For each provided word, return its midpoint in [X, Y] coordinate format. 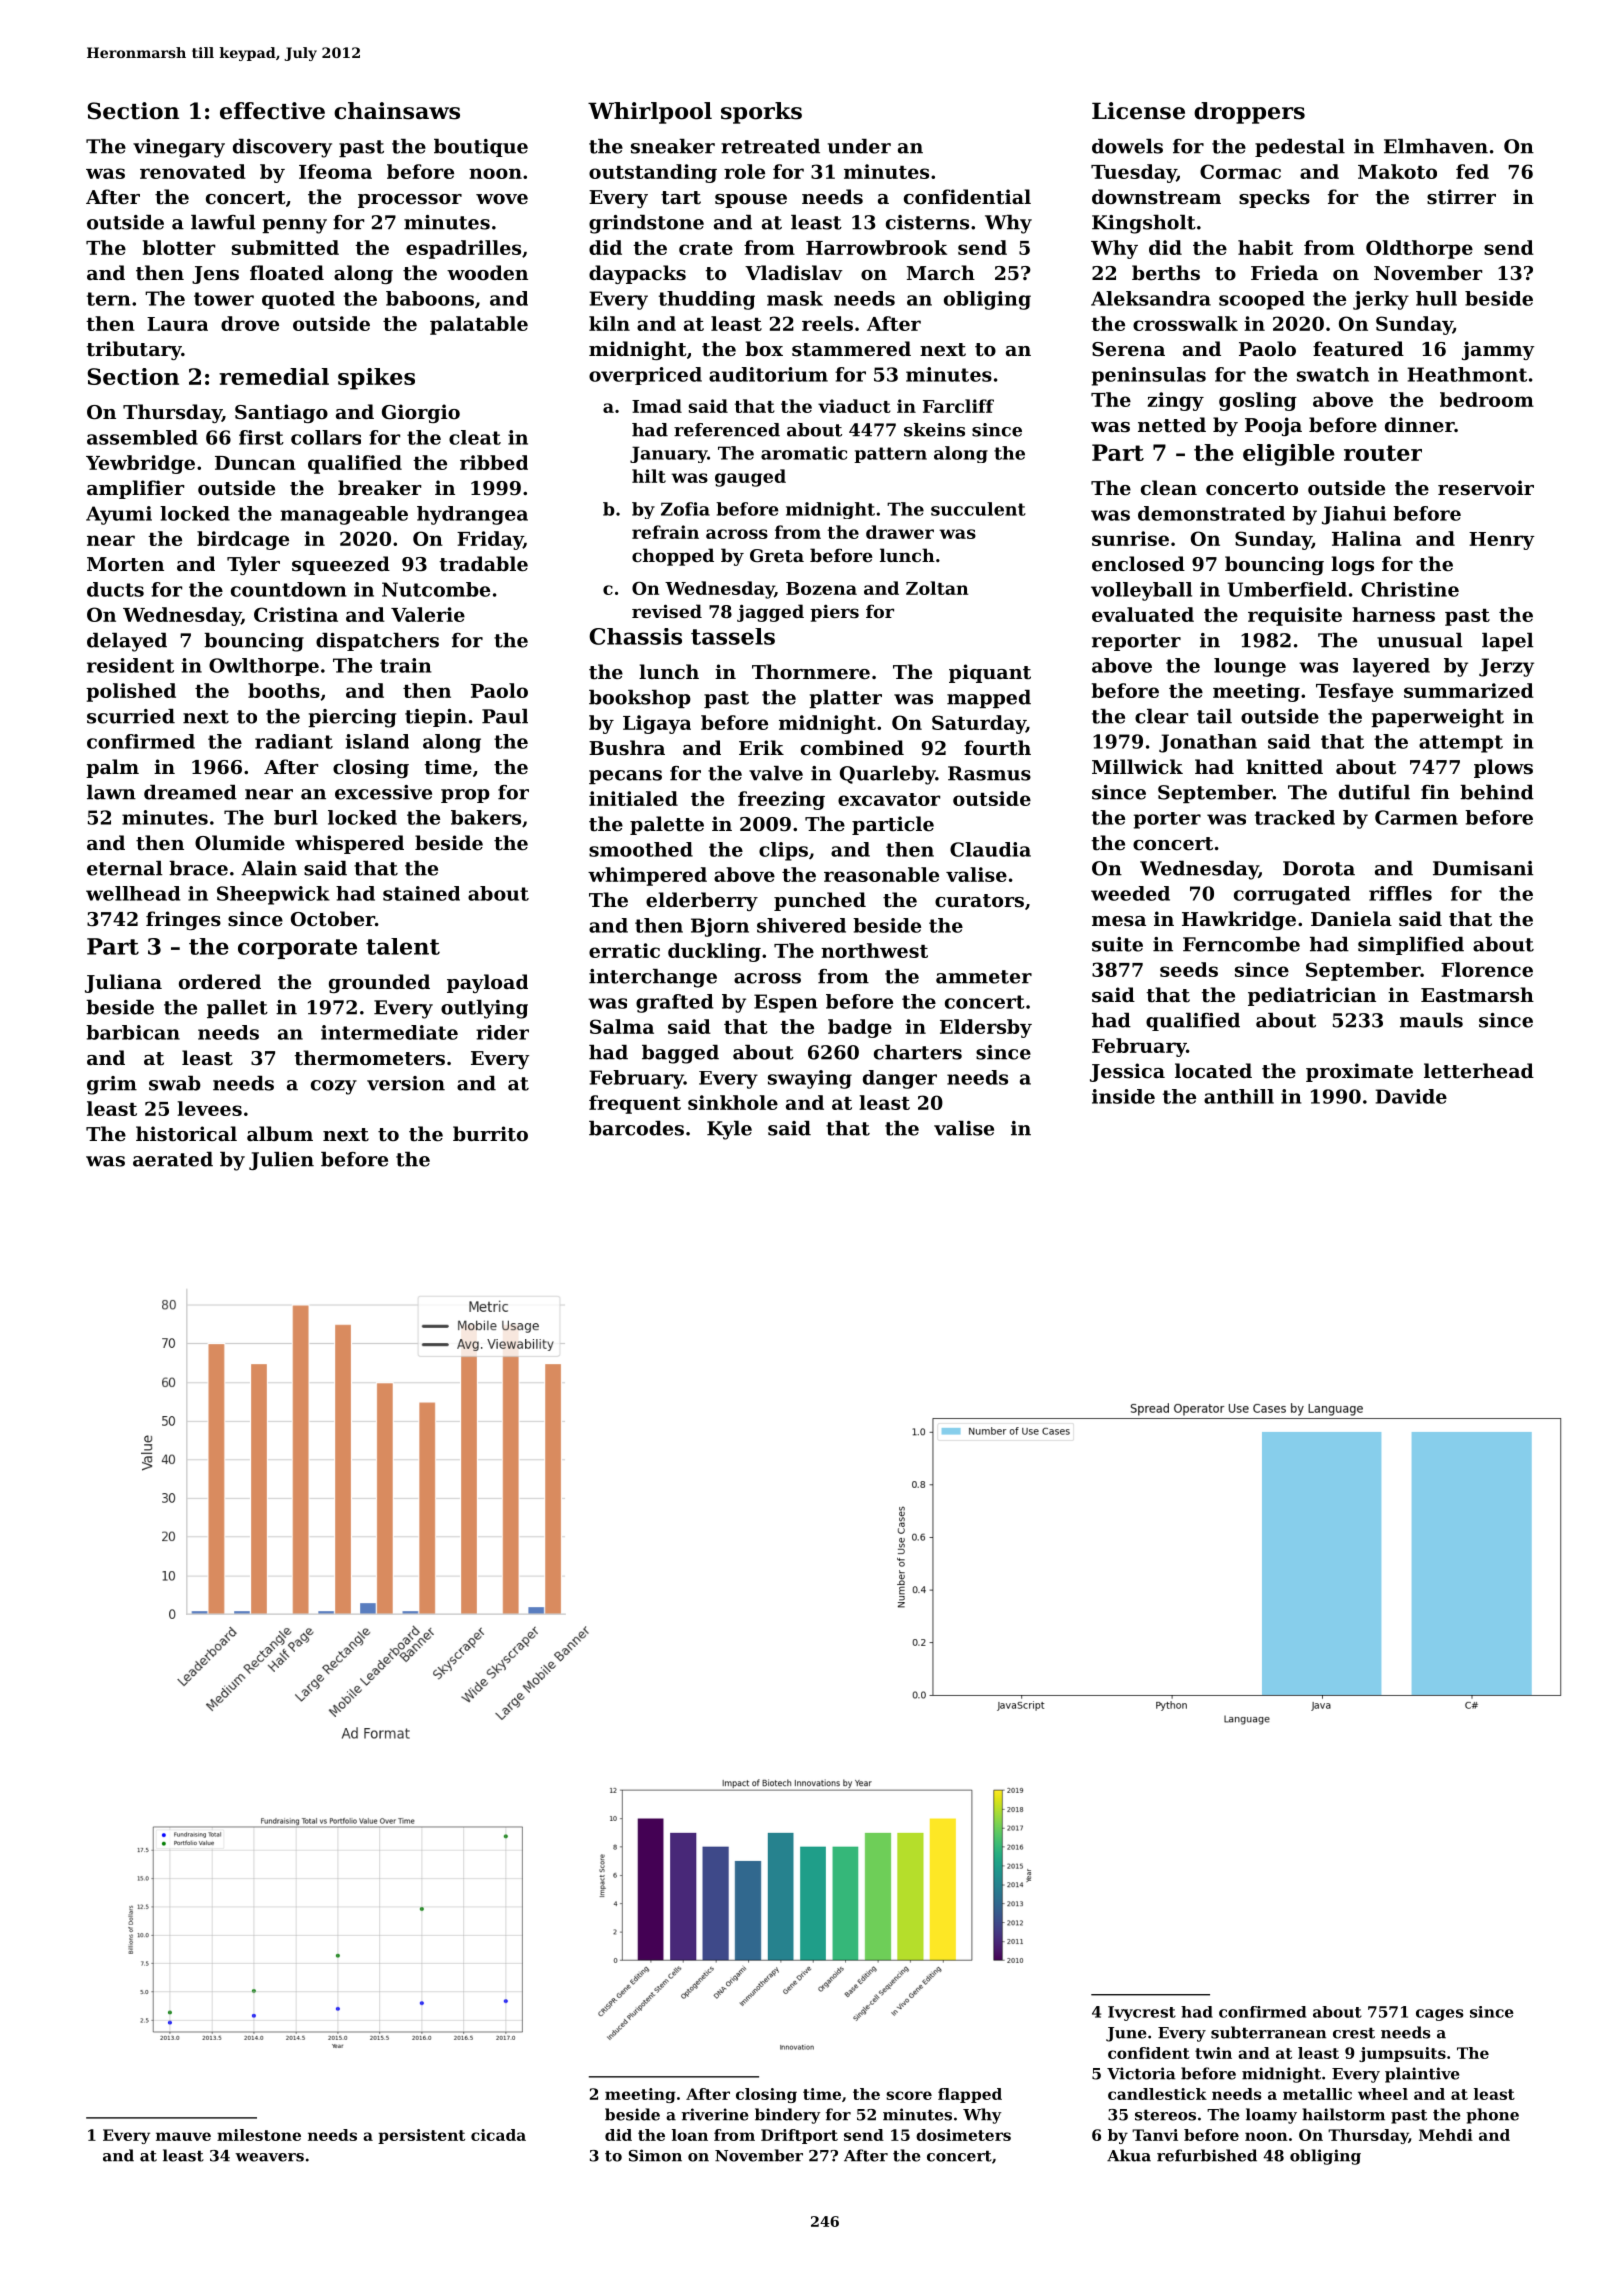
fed [1472, 171]
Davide [1411, 1096]
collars [326, 437]
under [859, 146]
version [406, 1083]
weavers [269, 2157]
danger [900, 1079]
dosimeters [963, 2135]
